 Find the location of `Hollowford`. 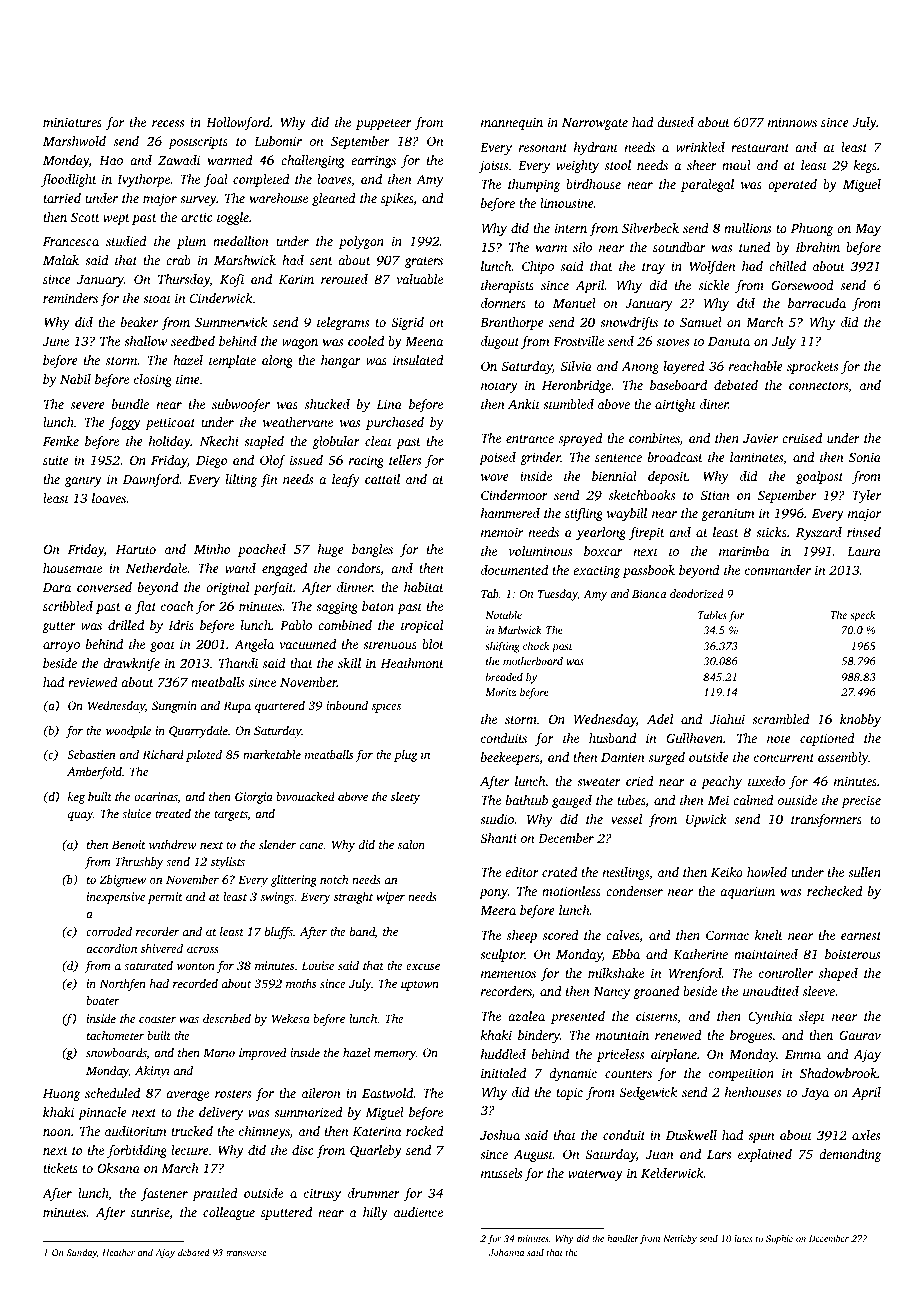

Hollowford is located at coordinates (238, 123).
